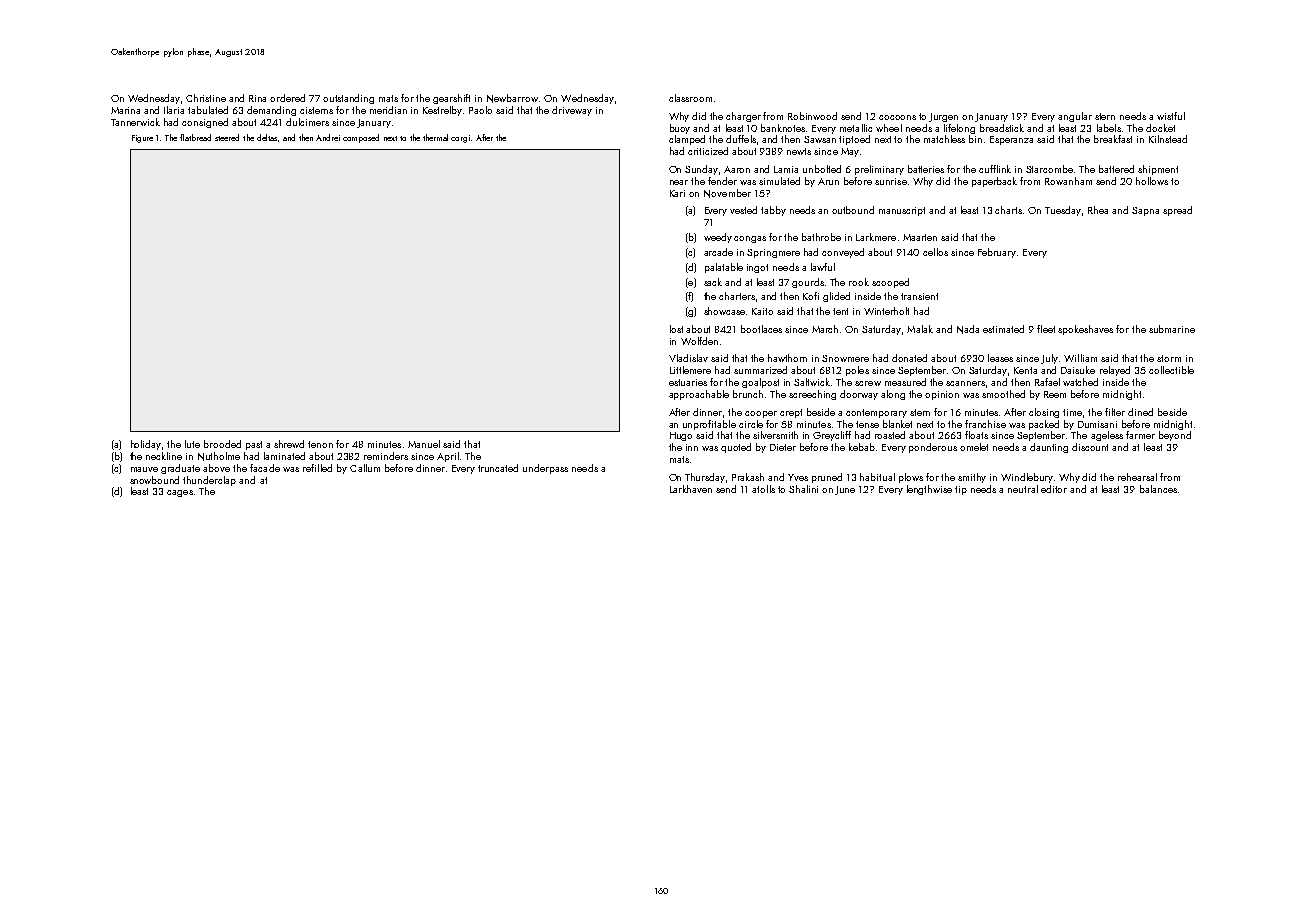  I want to click on circle, so click(751, 424).
